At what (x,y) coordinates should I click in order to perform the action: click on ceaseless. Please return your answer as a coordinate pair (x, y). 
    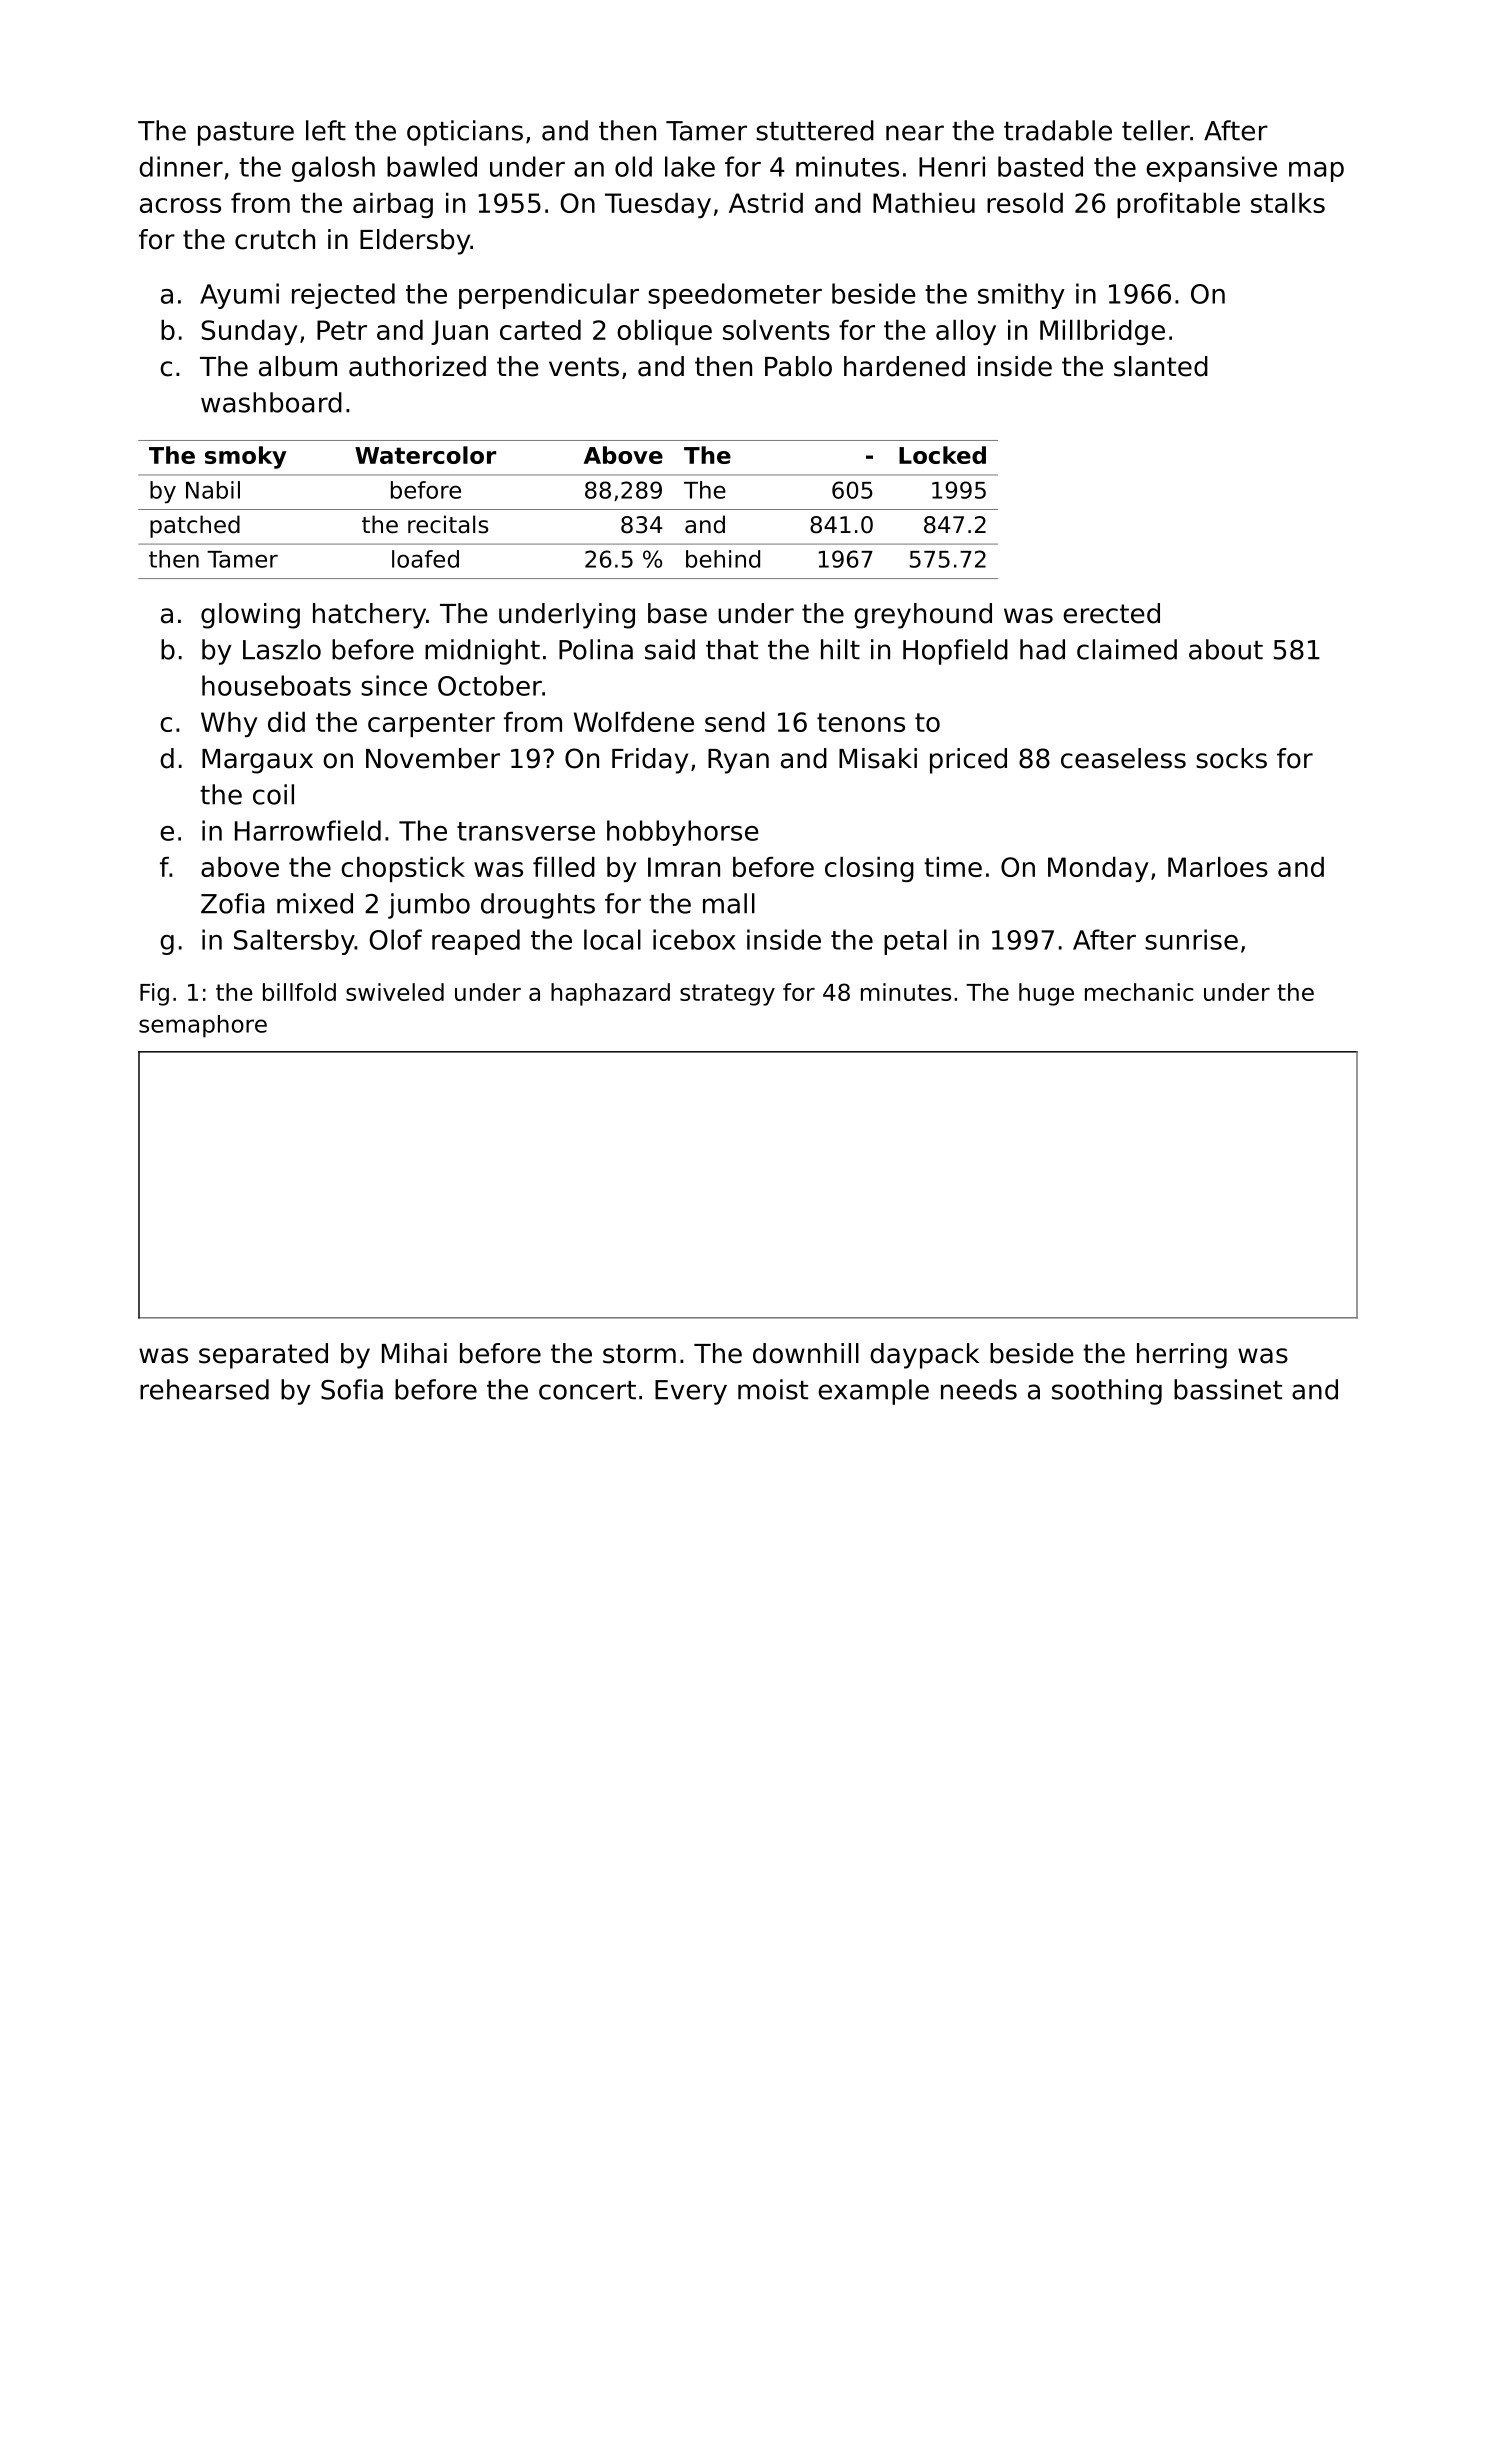
    Looking at the image, I should click on (1123, 758).
